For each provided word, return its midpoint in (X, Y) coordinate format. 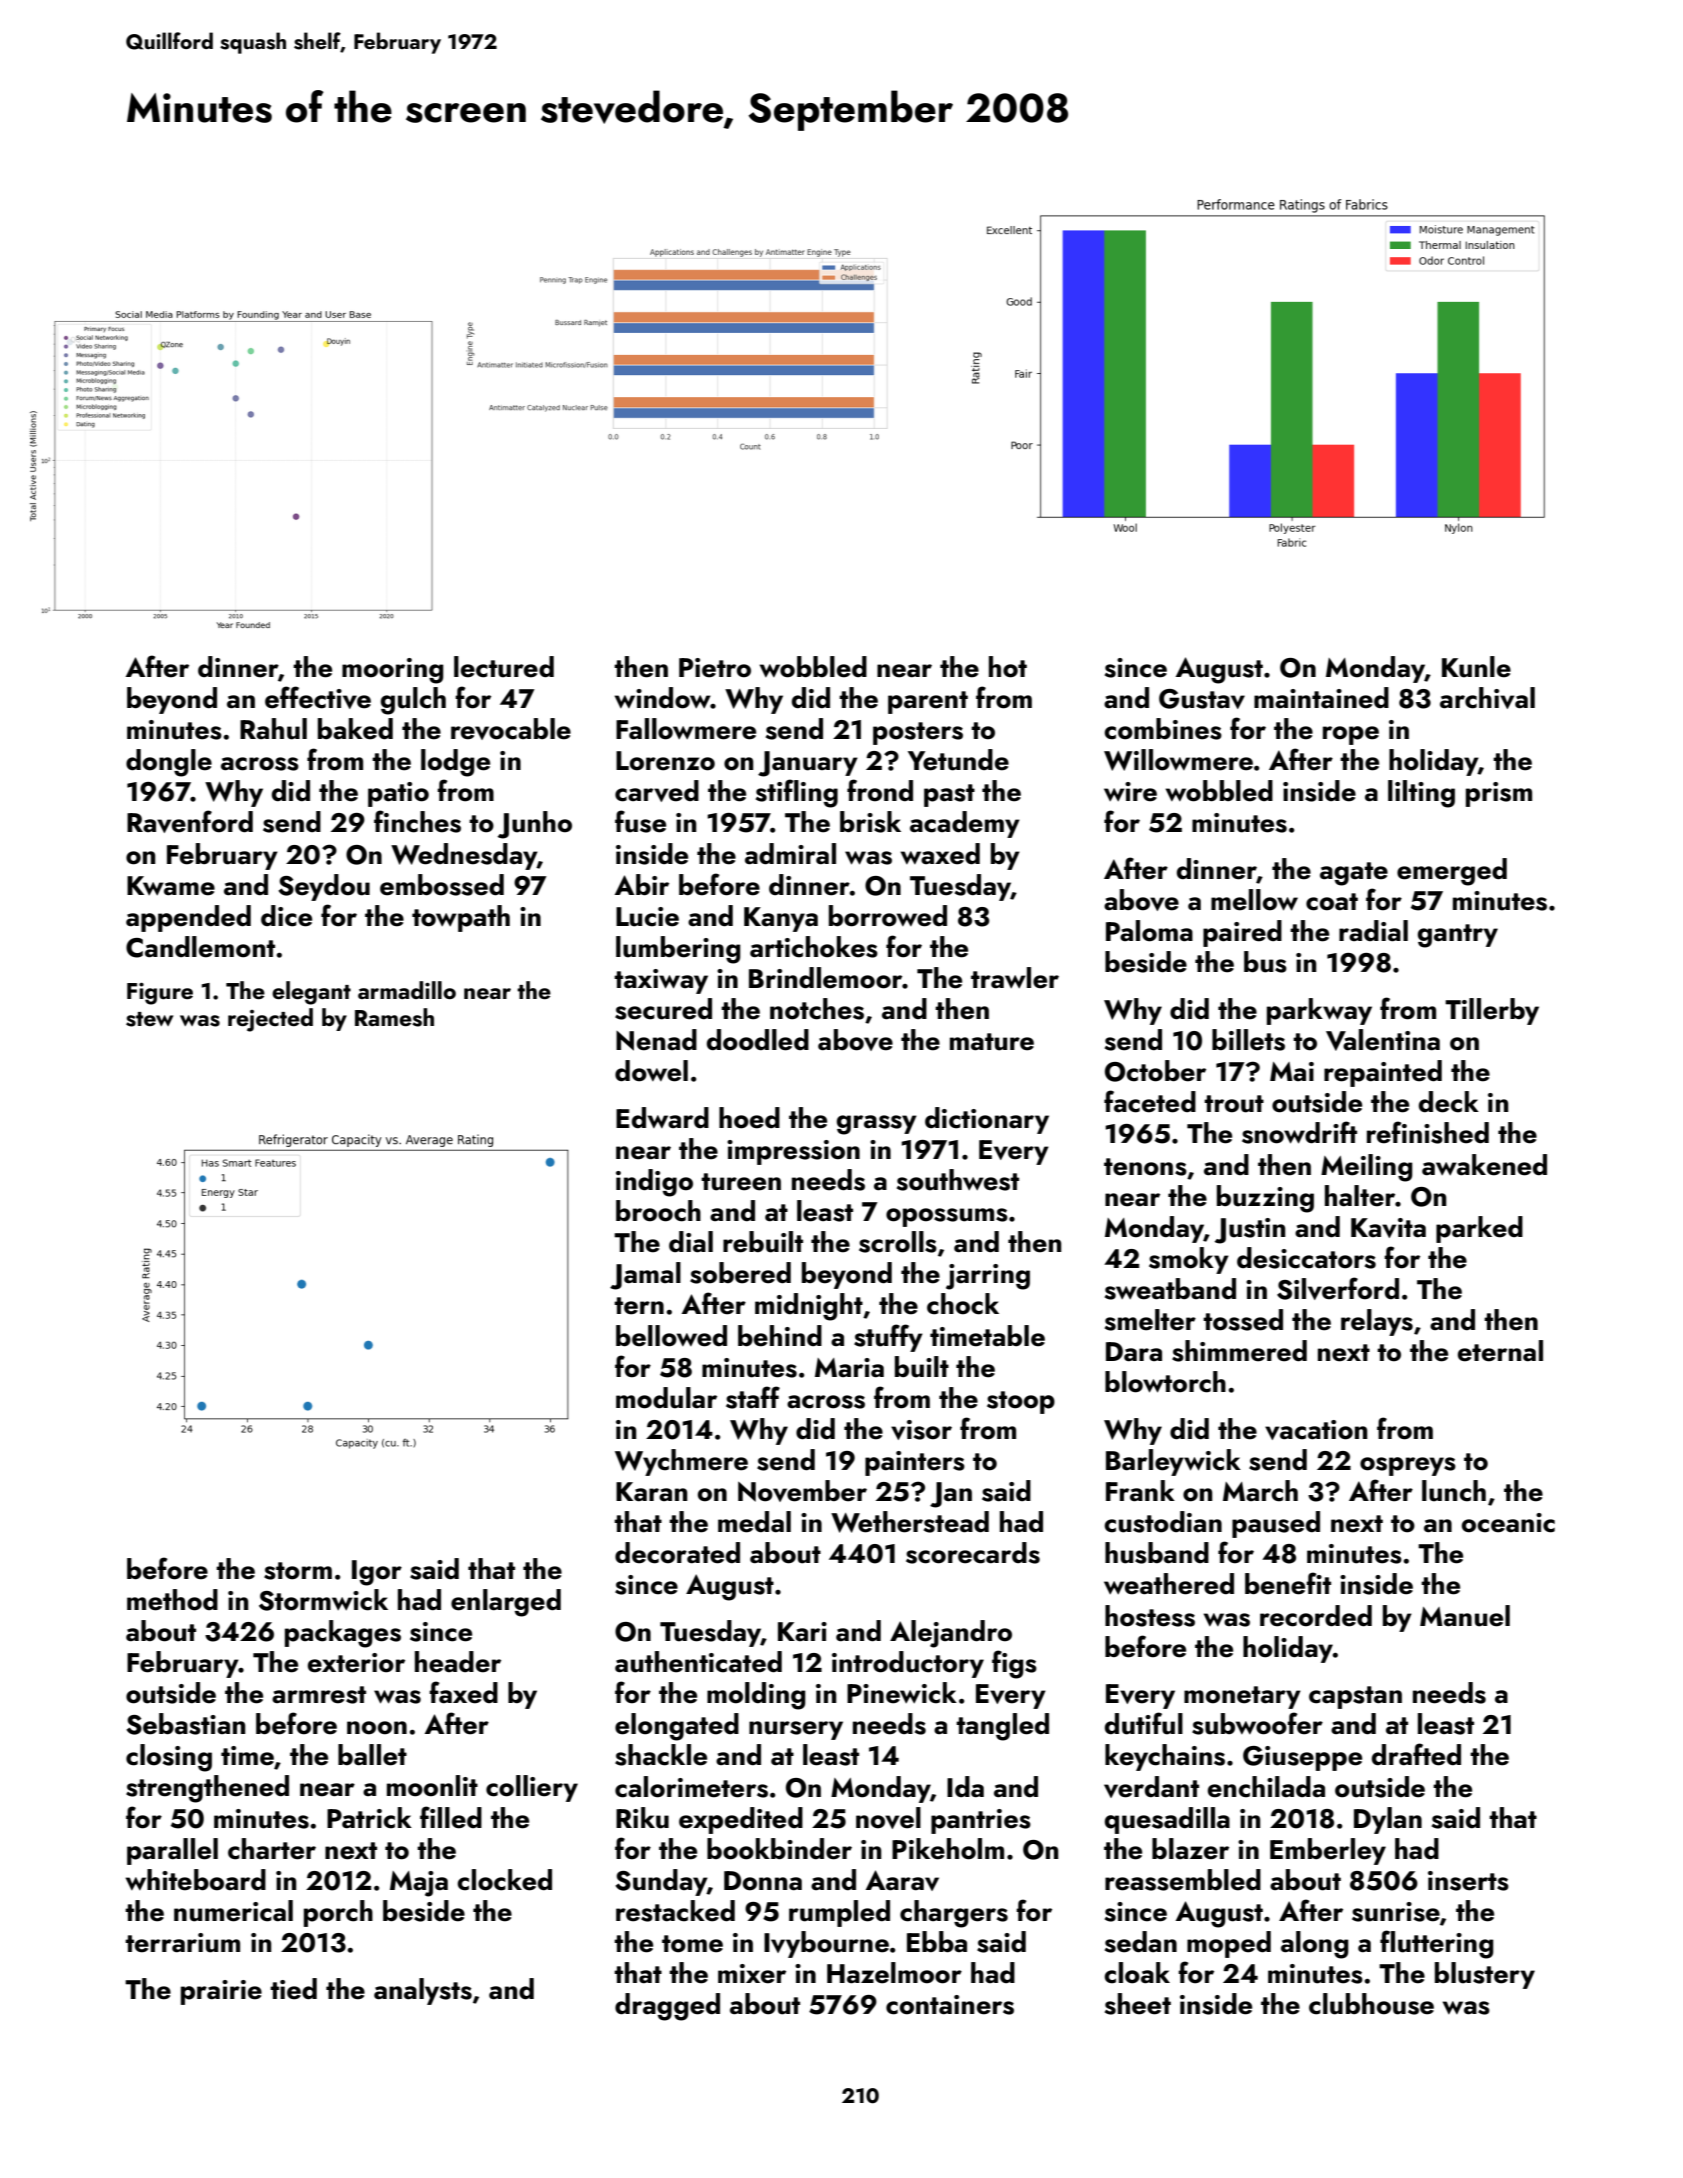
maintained (1321, 698)
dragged (667, 2007)
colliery (532, 1788)
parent (928, 702)
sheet (1138, 2004)
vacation (1316, 1430)
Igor (377, 1573)
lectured (504, 667)
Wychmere (681, 1462)
